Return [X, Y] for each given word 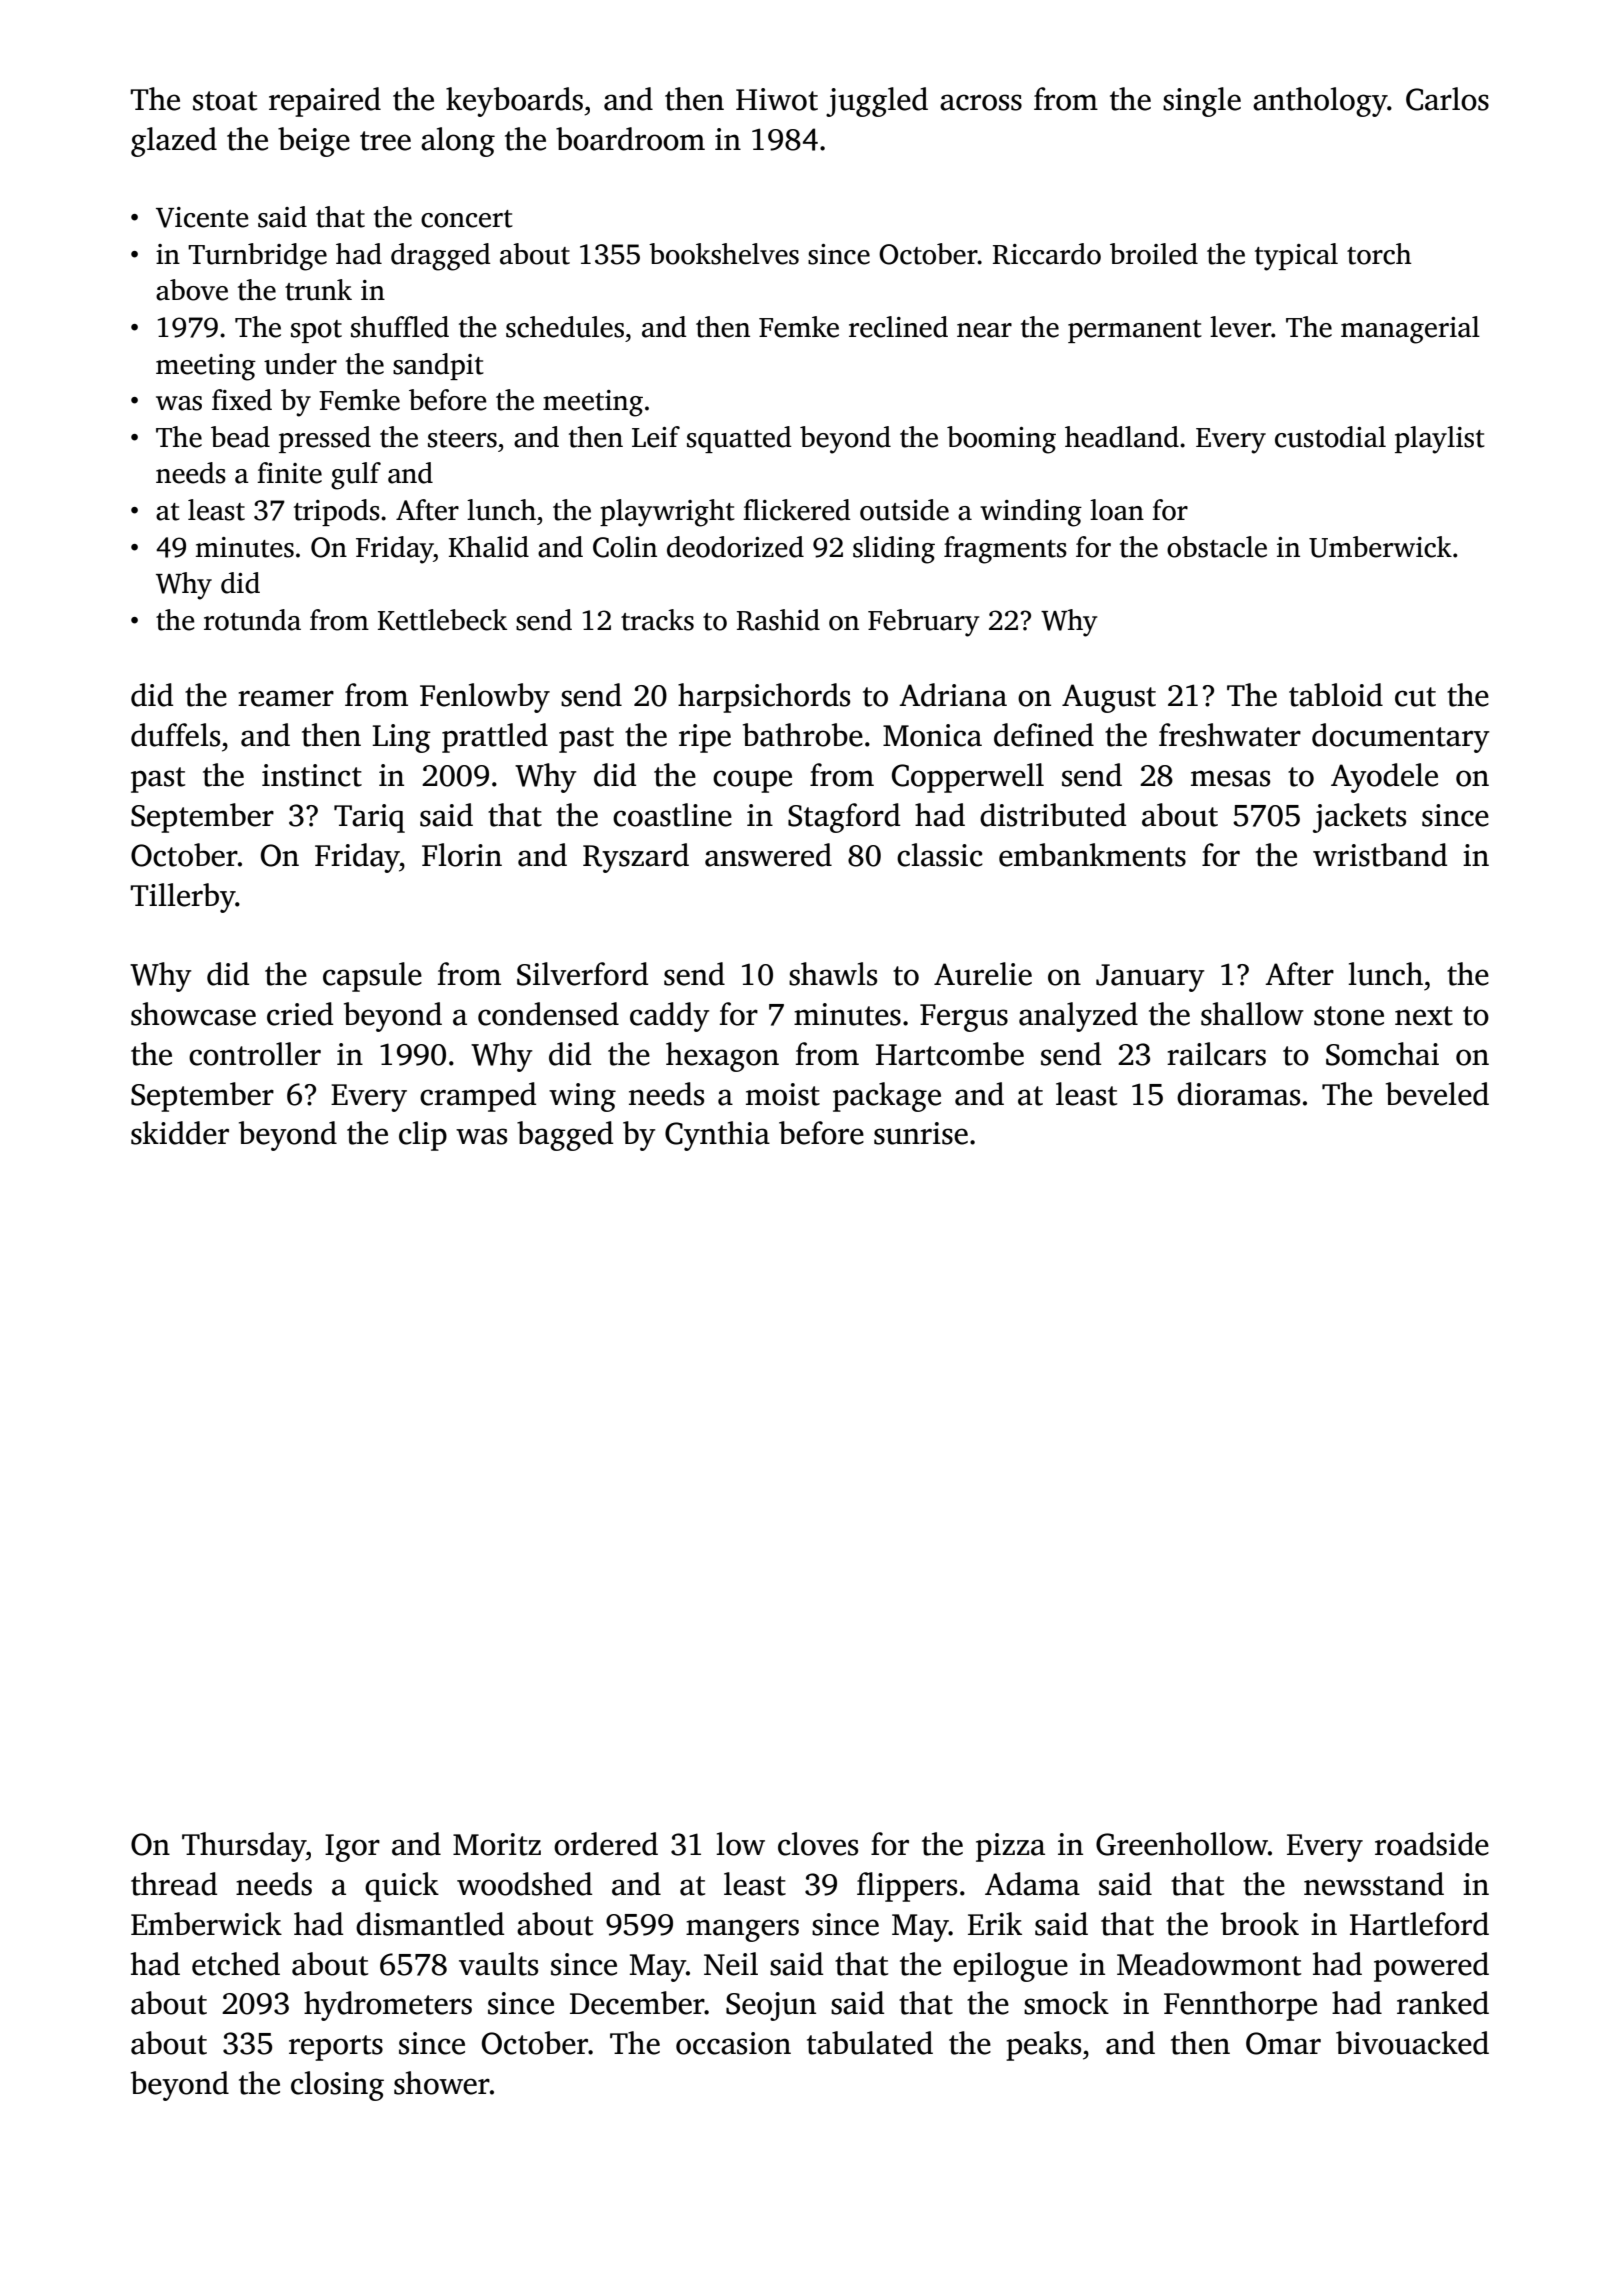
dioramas [1238, 1094]
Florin [462, 855]
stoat [225, 101]
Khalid [489, 547]
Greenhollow [1182, 1844]
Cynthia [717, 1136]
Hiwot [777, 99]
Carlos [1447, 99]
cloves [818, 1844]
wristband [1380, 855]
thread [174, 1884]
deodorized [735, 547]
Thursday [244, 1847]
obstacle [1217, 547]
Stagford [844, 818]
